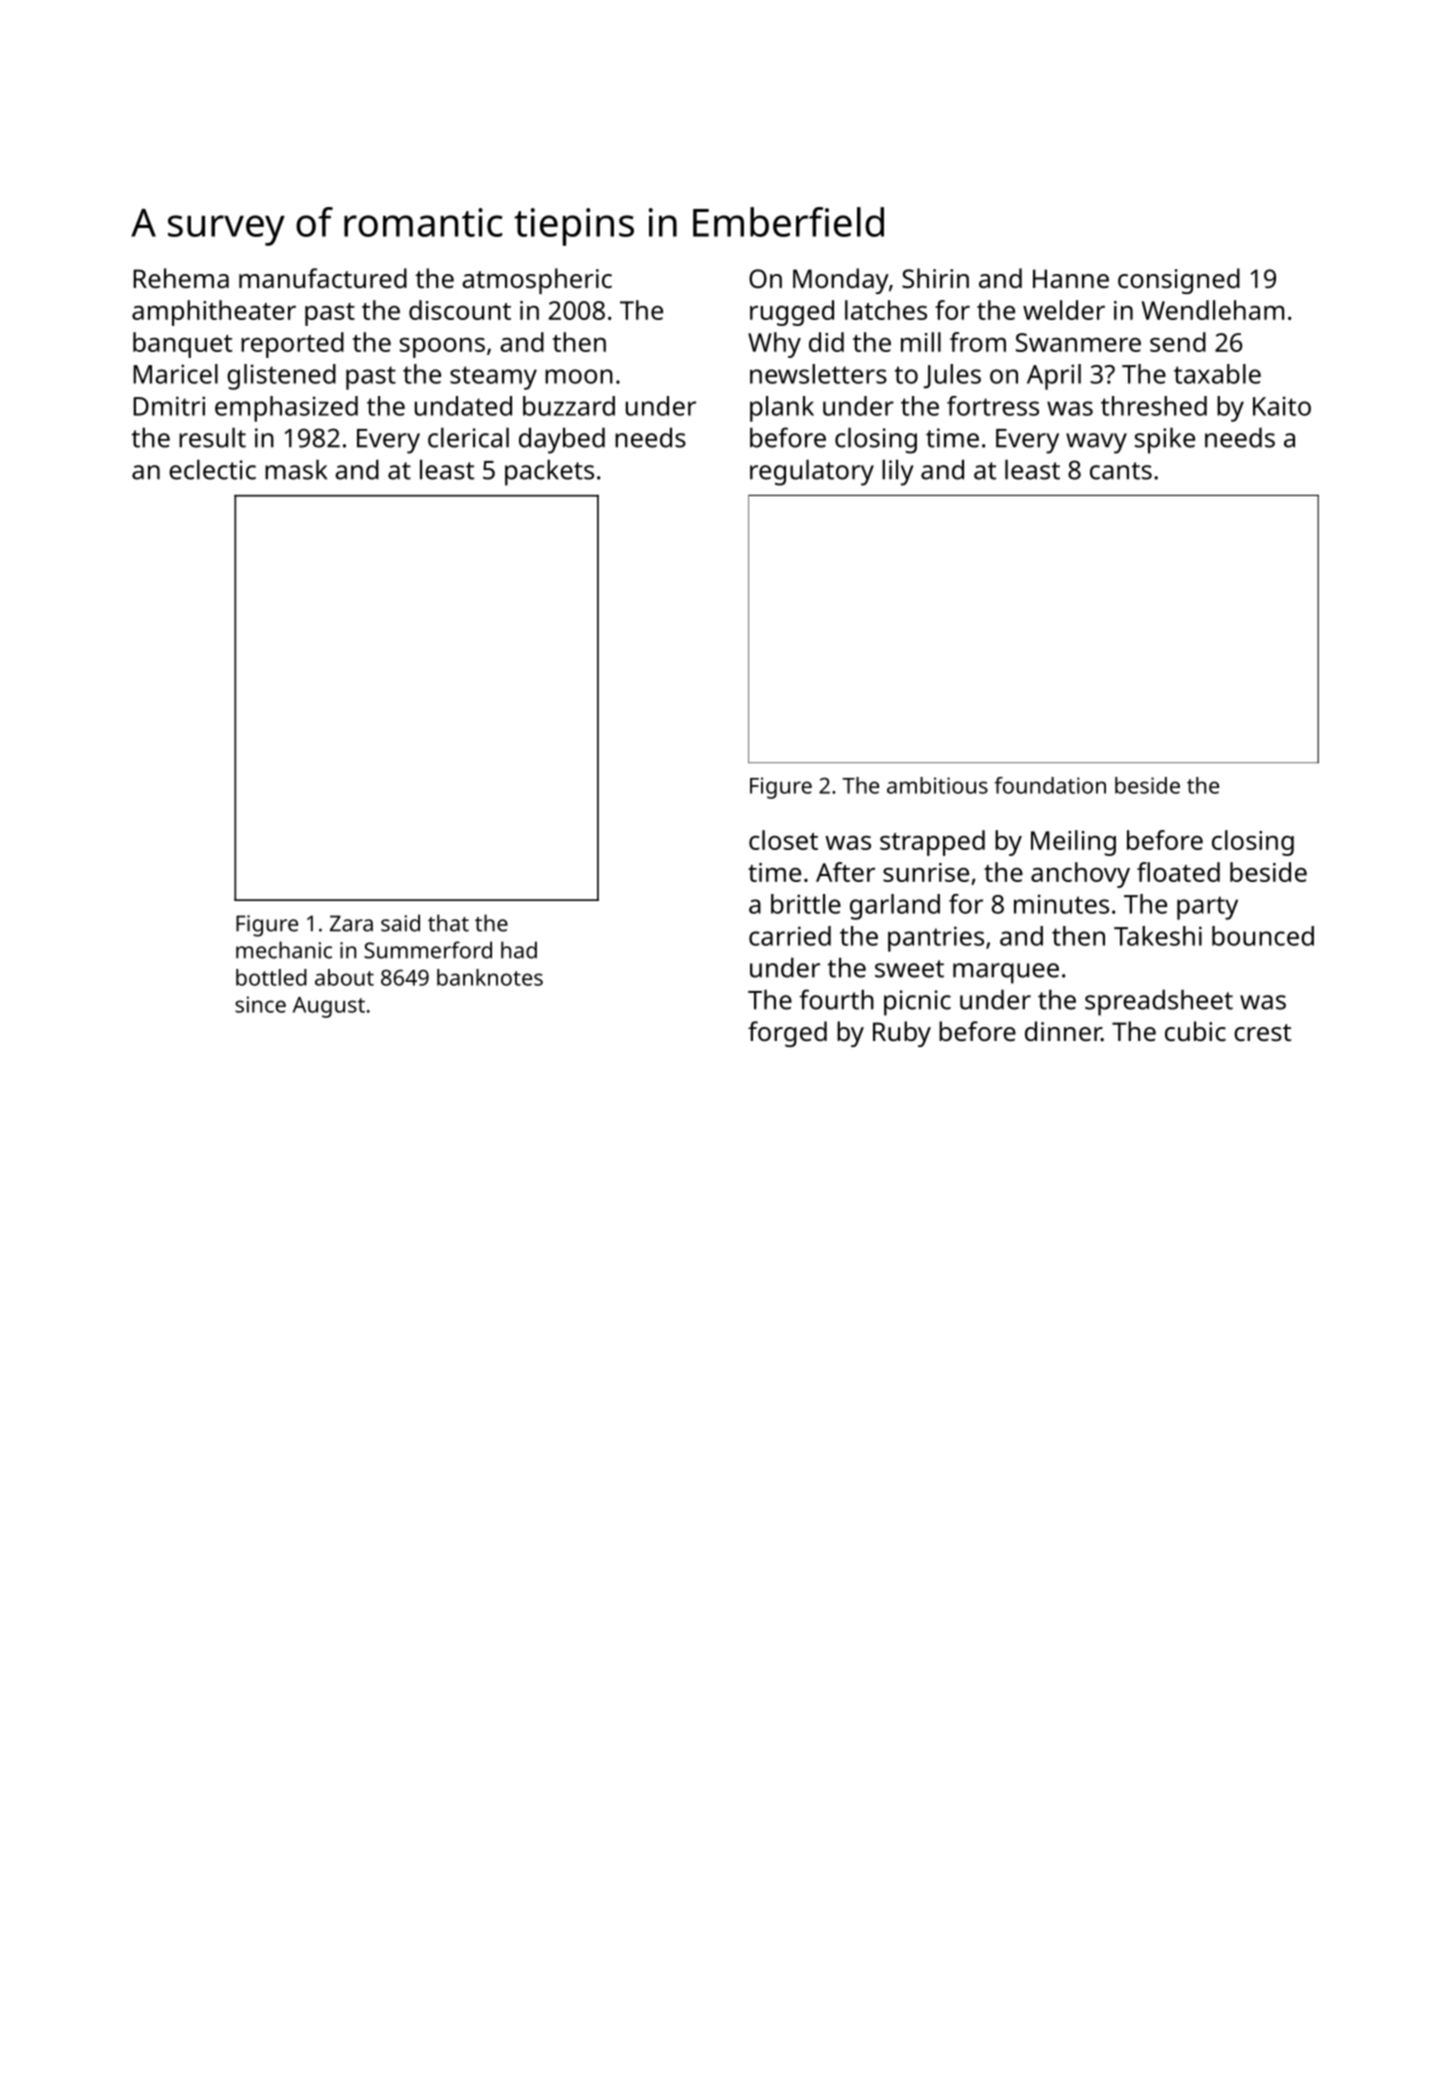 This document has height=2100, width=1450. What do you see at coordinates (1121, 471) in the document?
I see `cants` at bounding box center [1121, 471].
